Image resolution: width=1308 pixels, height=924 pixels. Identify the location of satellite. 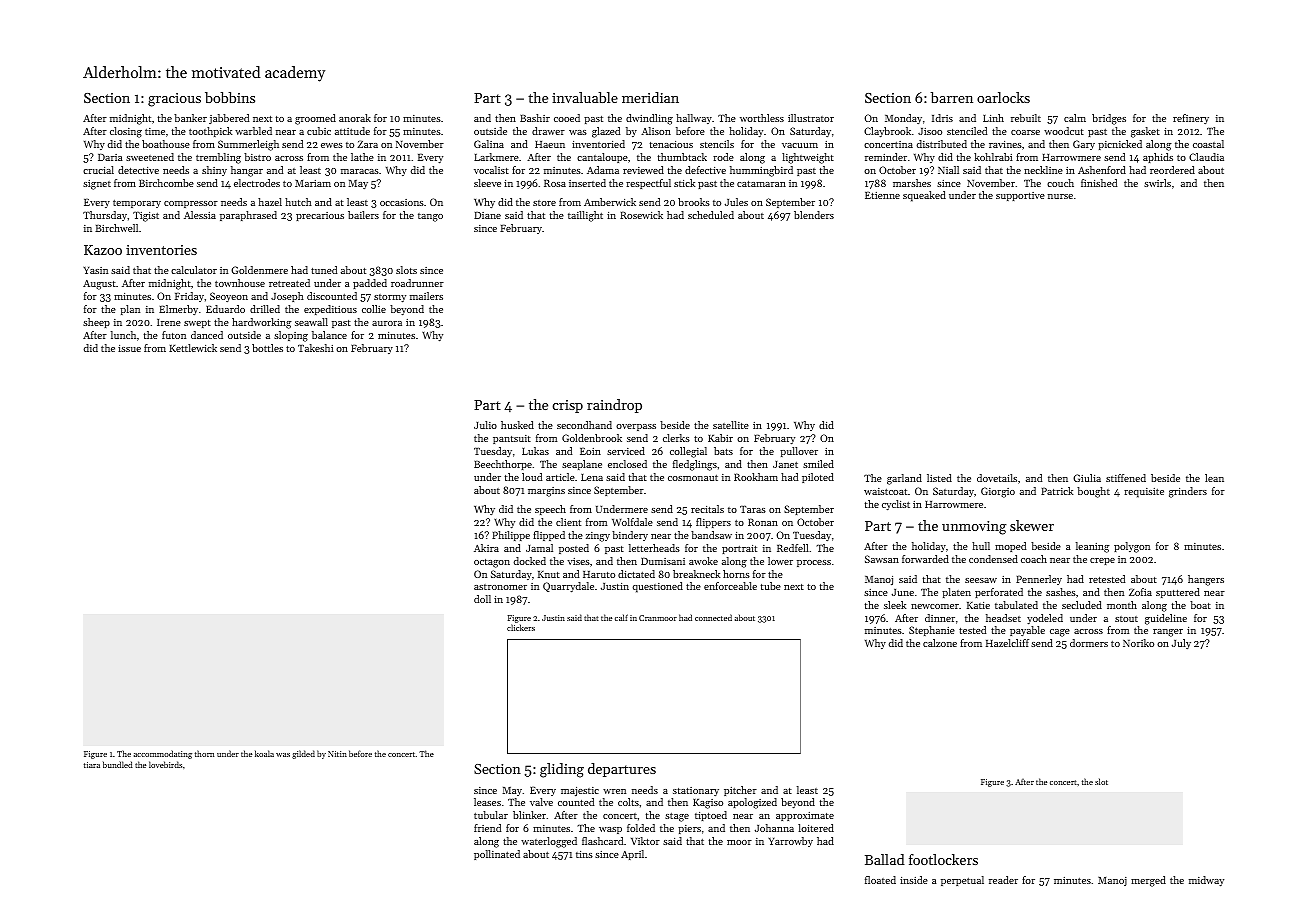
(731, 425).
